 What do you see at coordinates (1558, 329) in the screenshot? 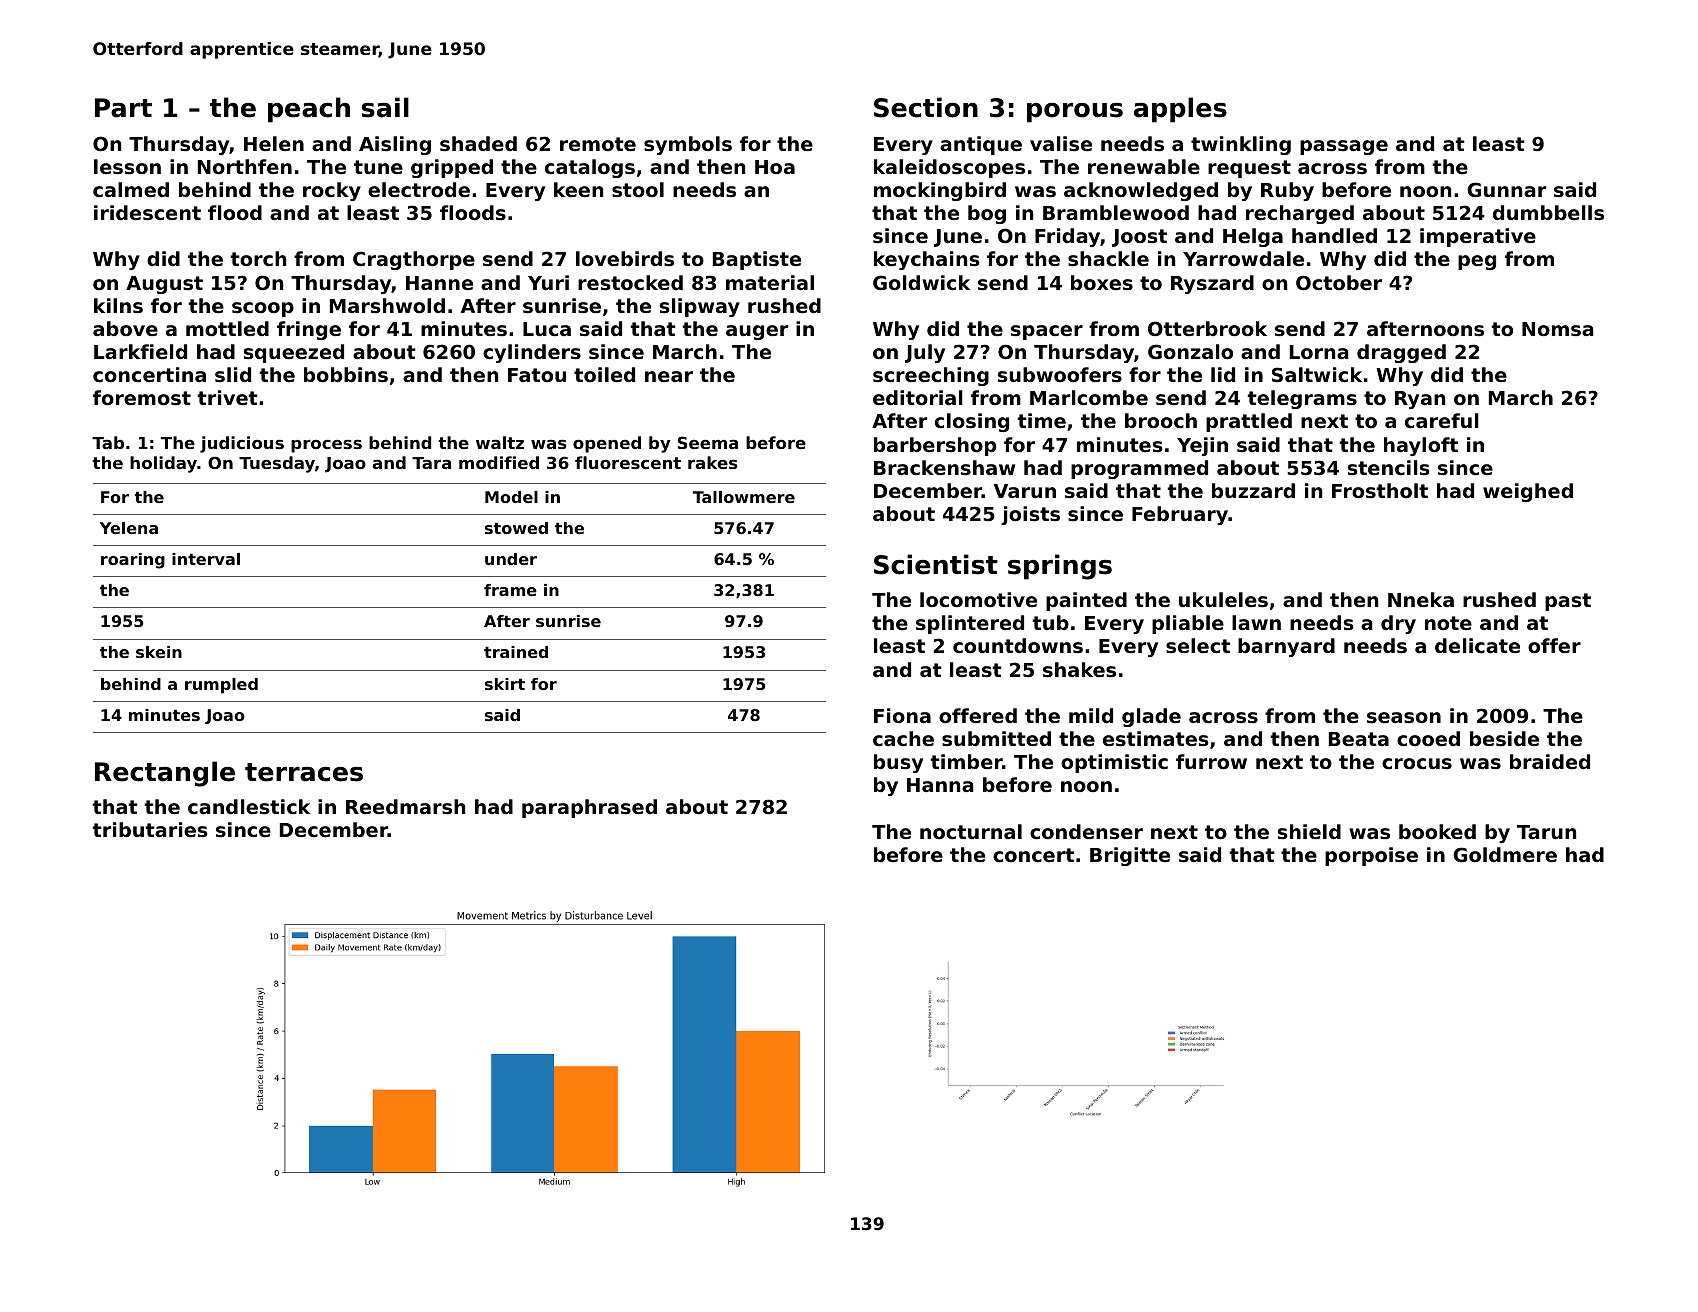
I see `Nomsa` at bounding box center [1558, 329].
